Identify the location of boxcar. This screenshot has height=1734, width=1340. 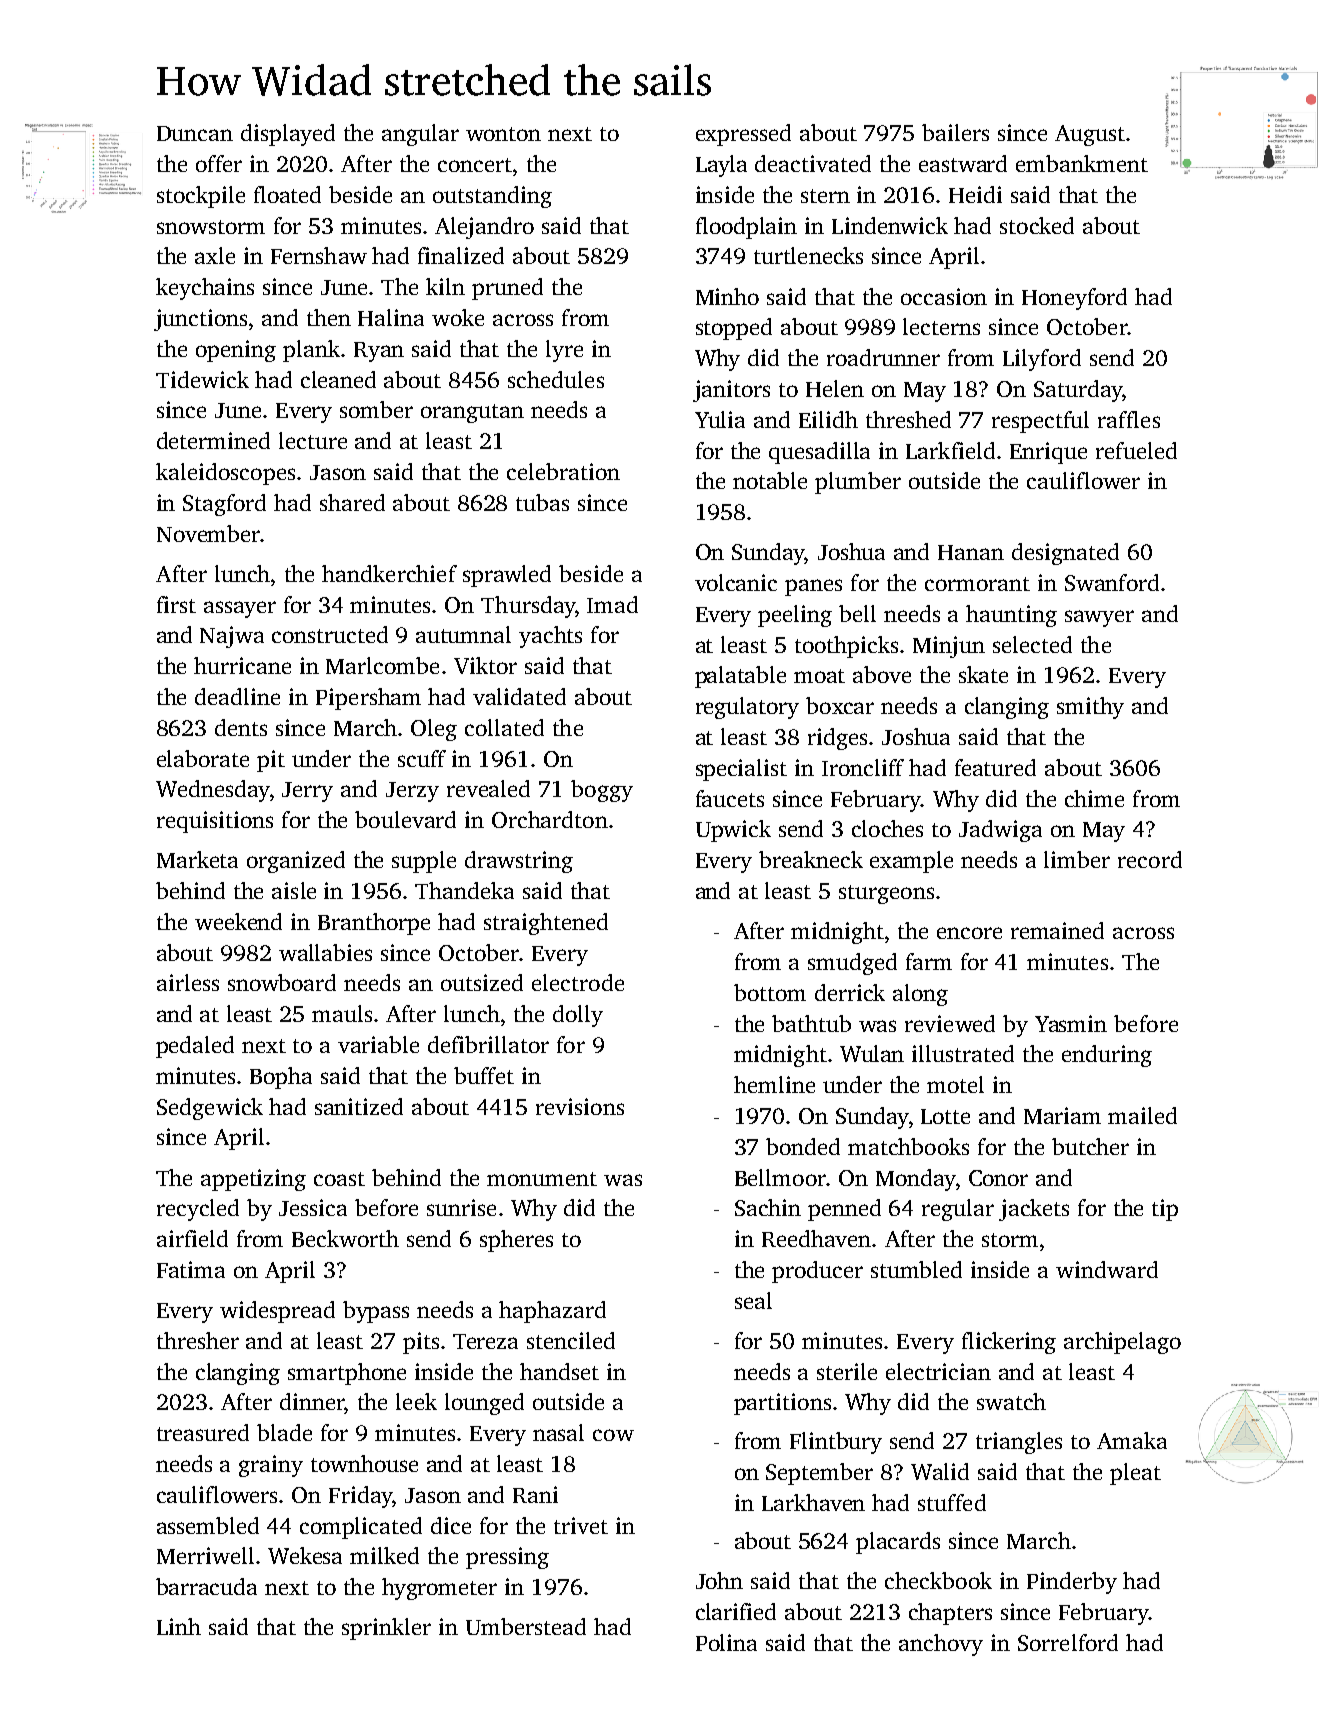
(840, 705).
